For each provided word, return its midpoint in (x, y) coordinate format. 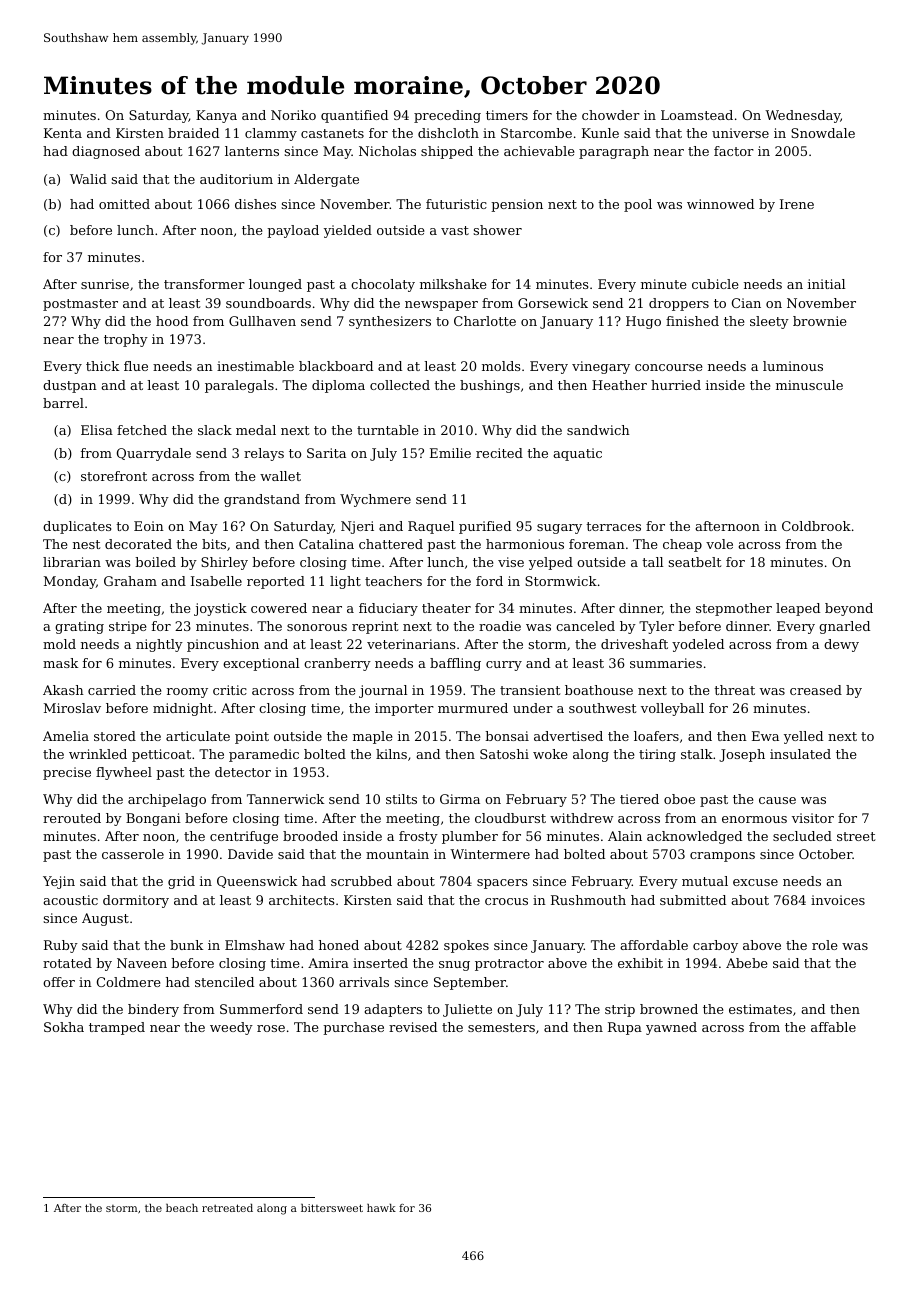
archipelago (167, 800)
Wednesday (802, 116)
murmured (473, 708)
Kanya (216, 116)
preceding (447, 116)
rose (271, 1028)
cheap (682, 545)
